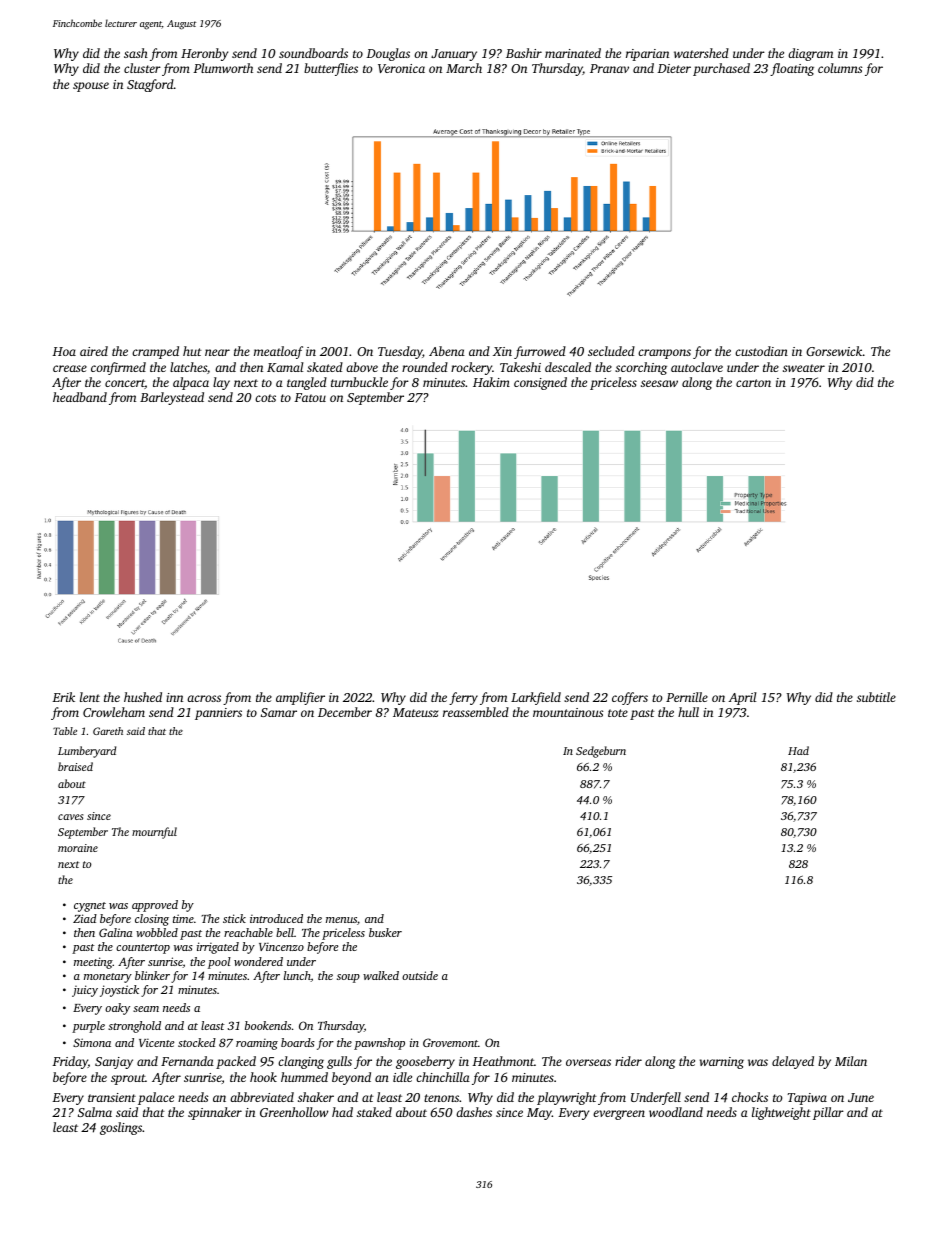 This image has height=1233, width=952. I want to click on mountainous, so click(568, 712).
